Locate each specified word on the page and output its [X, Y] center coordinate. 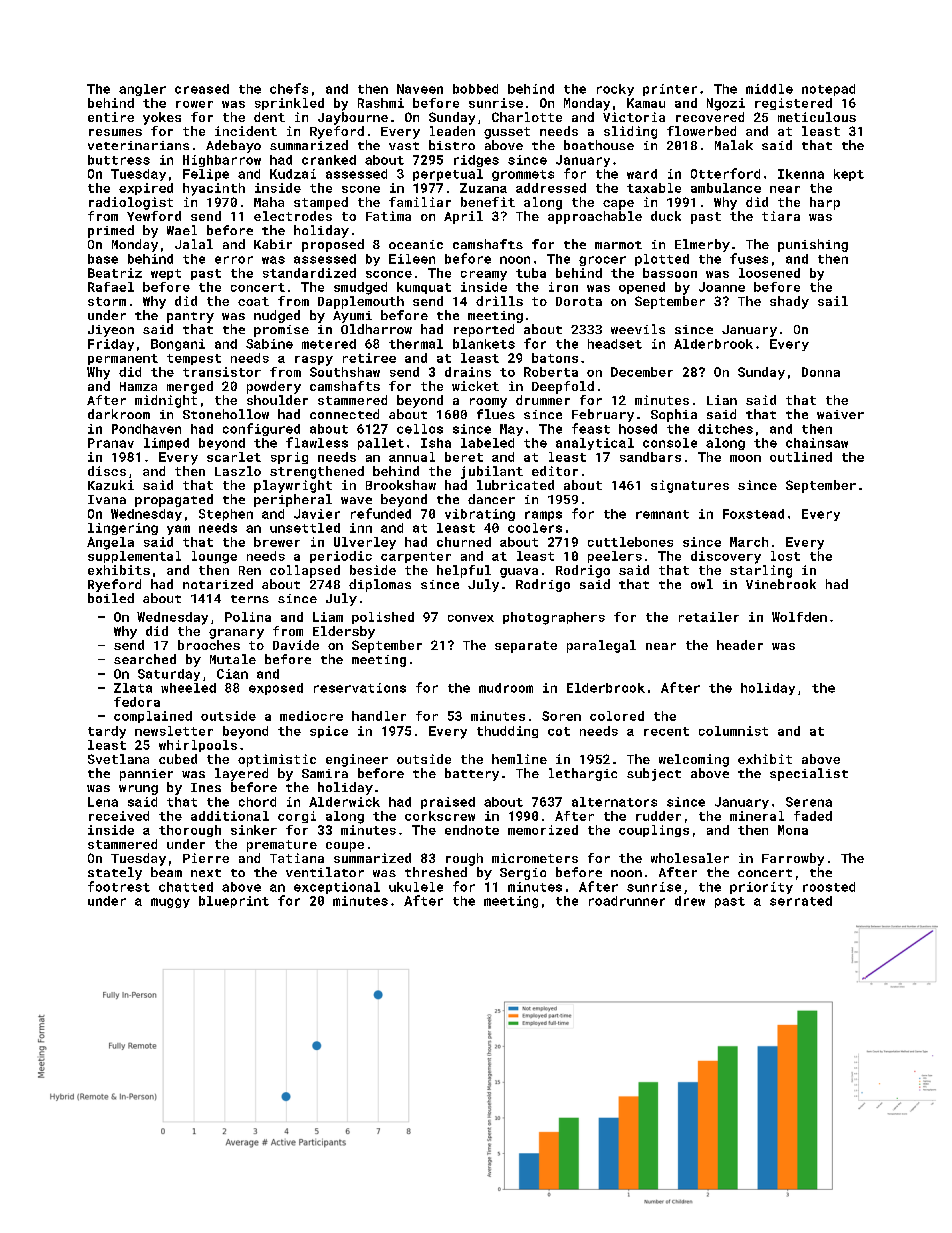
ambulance [726, 188]
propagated [174, 500]
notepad [828, 90]
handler [379, 716]
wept [166, 274]
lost [785, 556]
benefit [488, 202]
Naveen [420, 89]
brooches [209, 645]
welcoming [694, 760]
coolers [535, 528]
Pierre [206, 858]
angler [142, 90]
